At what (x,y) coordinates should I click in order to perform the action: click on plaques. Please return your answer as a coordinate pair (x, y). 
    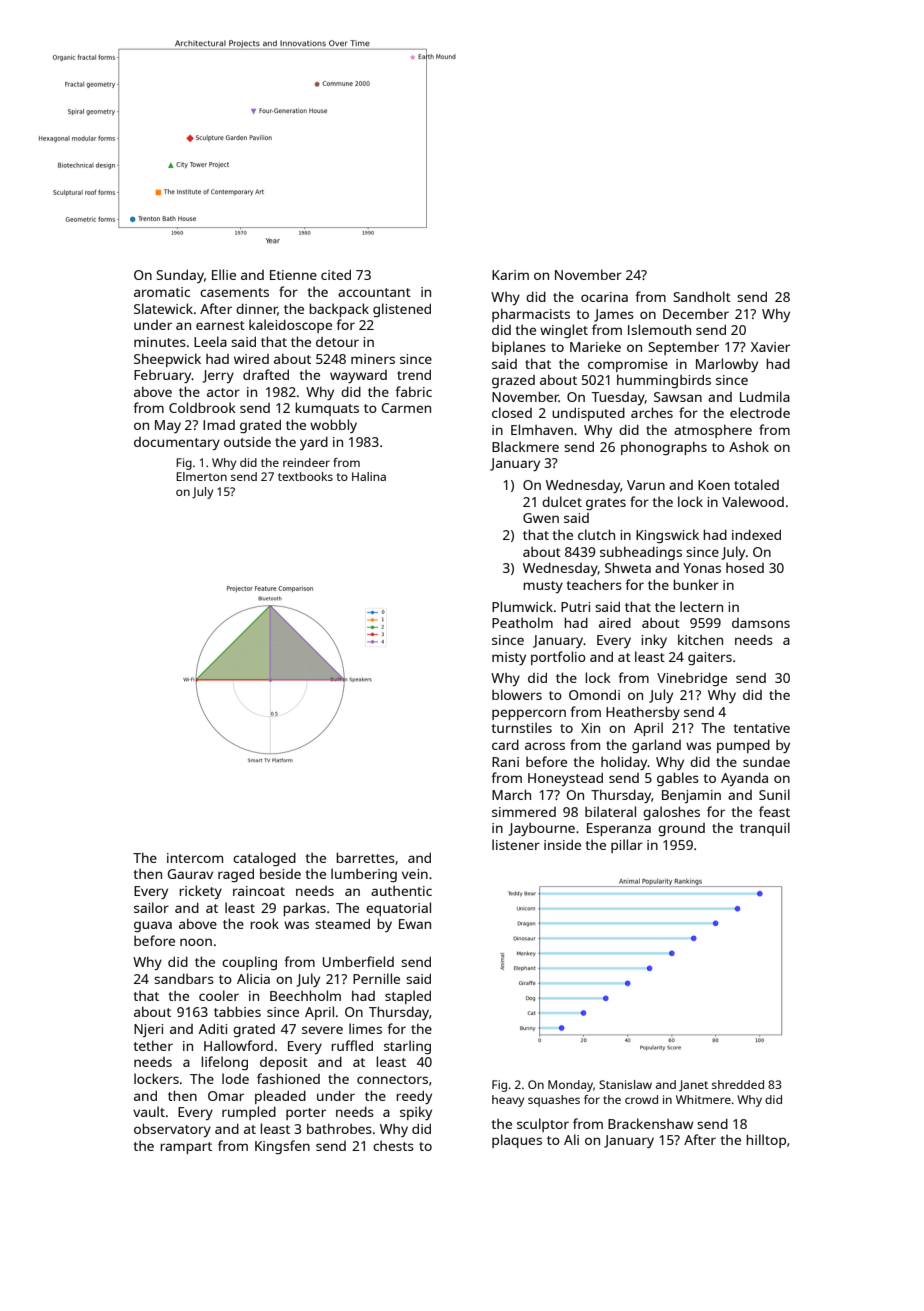
    Looking at the image, I should click on (517, 1141).
